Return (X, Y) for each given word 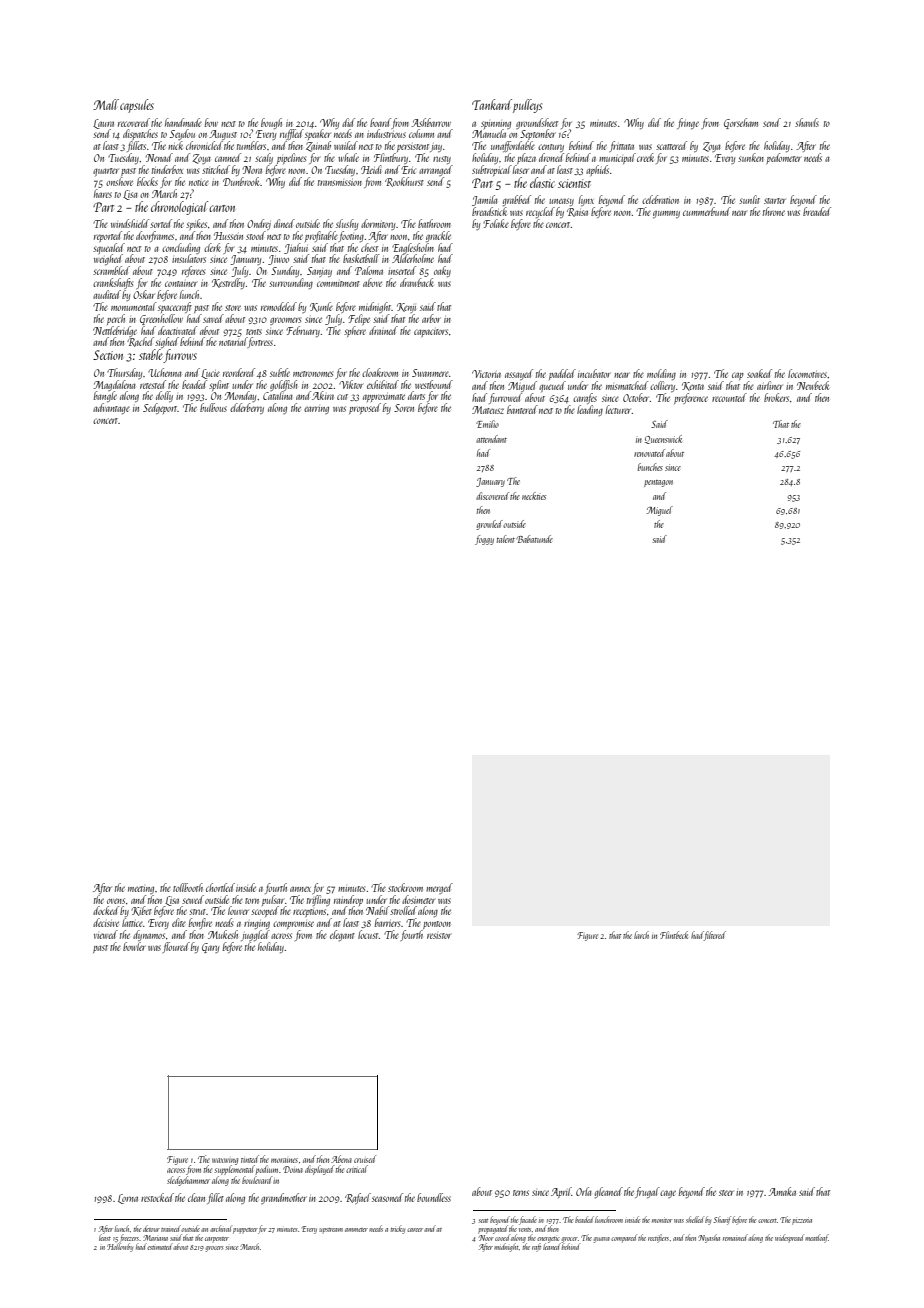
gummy (666, 214)
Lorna (128, 1199)
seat (483, 1221)
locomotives (807, 373)
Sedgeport (160, 408)
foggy (484, 540)
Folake (496, 223)
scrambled (111, 270)
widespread (789, 1238)
